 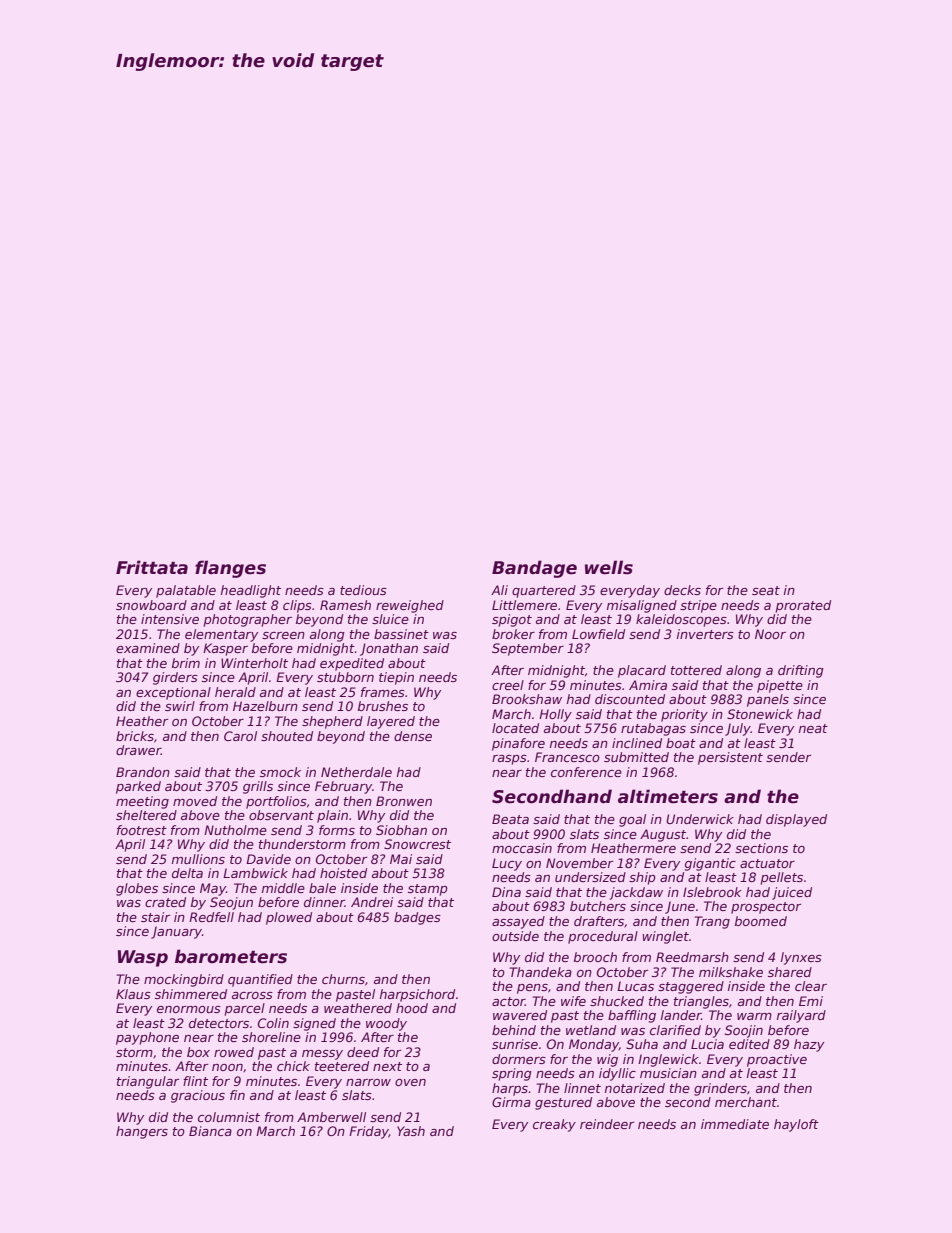 What do you see at coordinates (142, 830) in the image?
I see `footrest` at bounding box center [142, 830].
